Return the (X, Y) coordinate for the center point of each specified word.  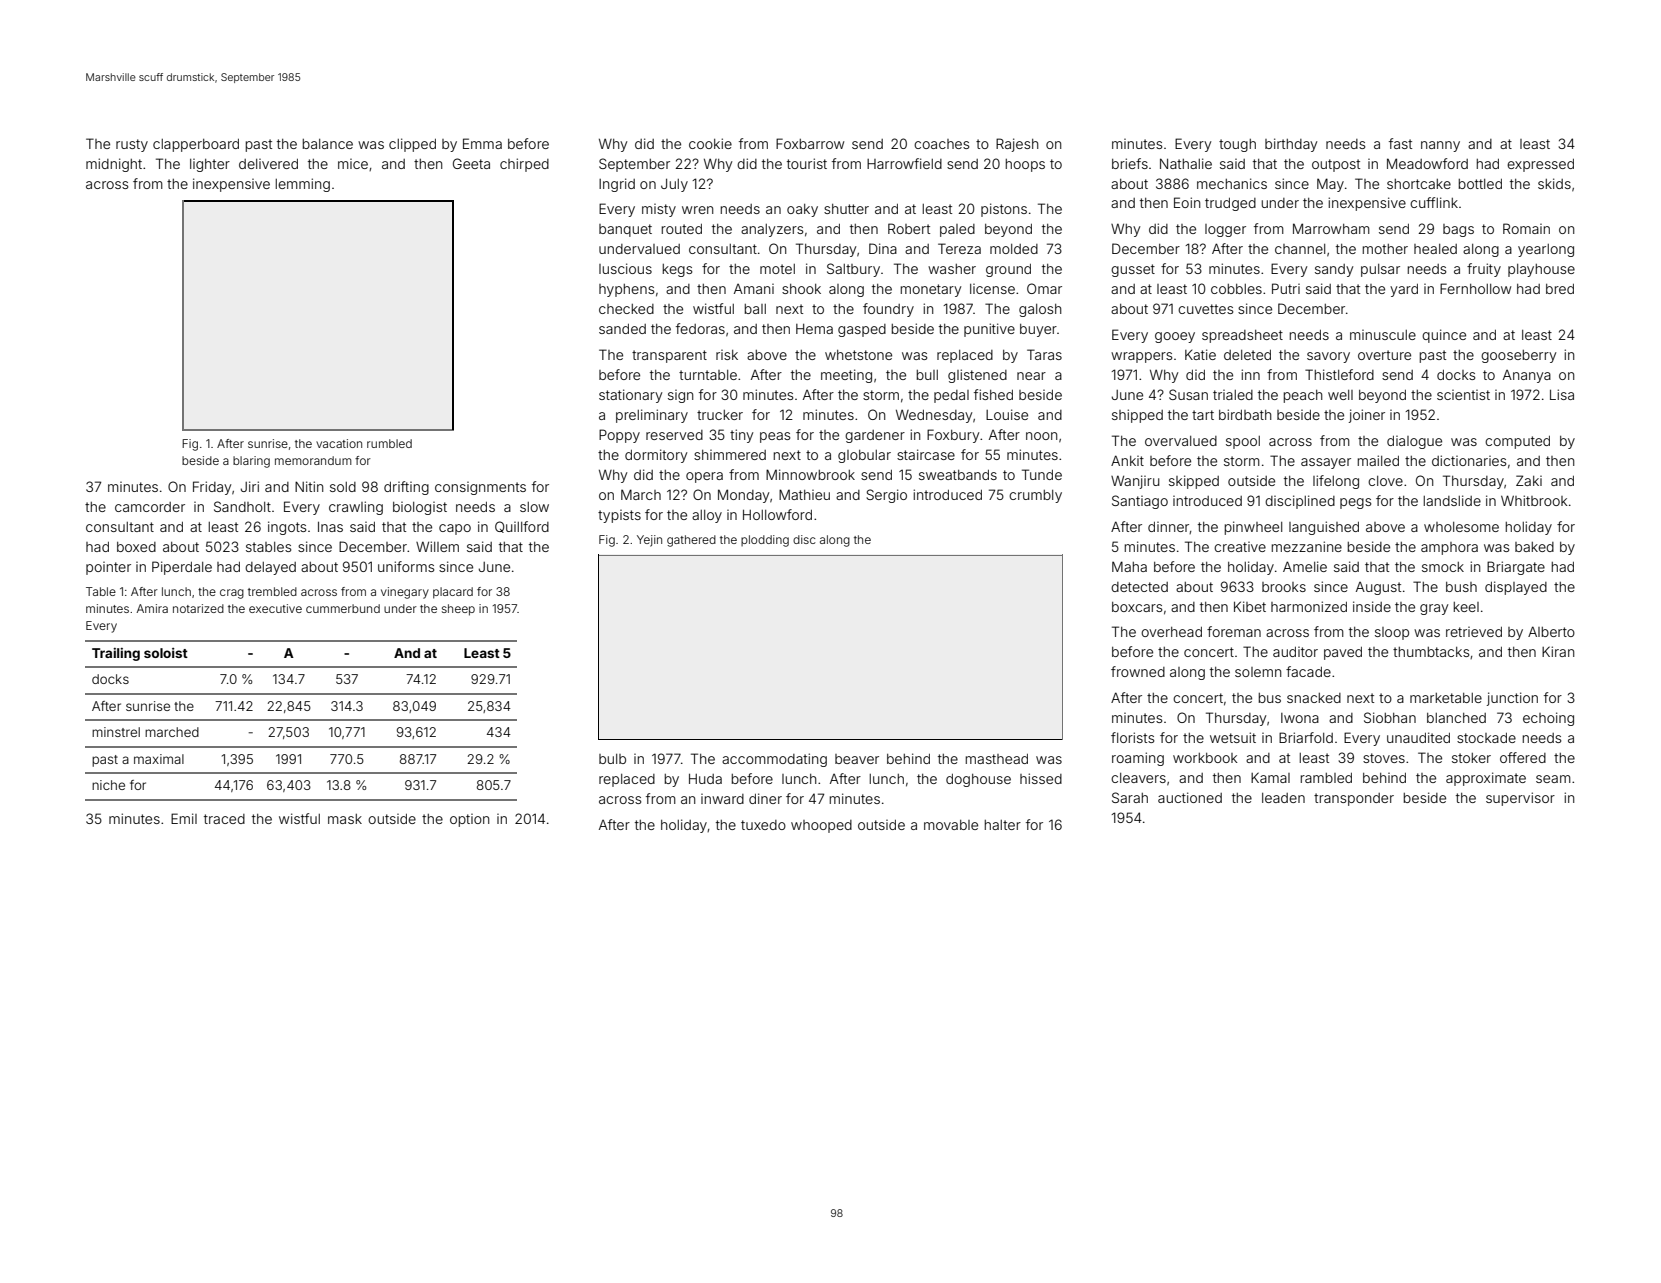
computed (1517, 442)
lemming (303, 185)
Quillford (522, 527)
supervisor (1520, 799)
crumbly (1035, 496)
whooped (821, 826)
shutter (846, 209)
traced (224, 819)
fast (1400, 143)
